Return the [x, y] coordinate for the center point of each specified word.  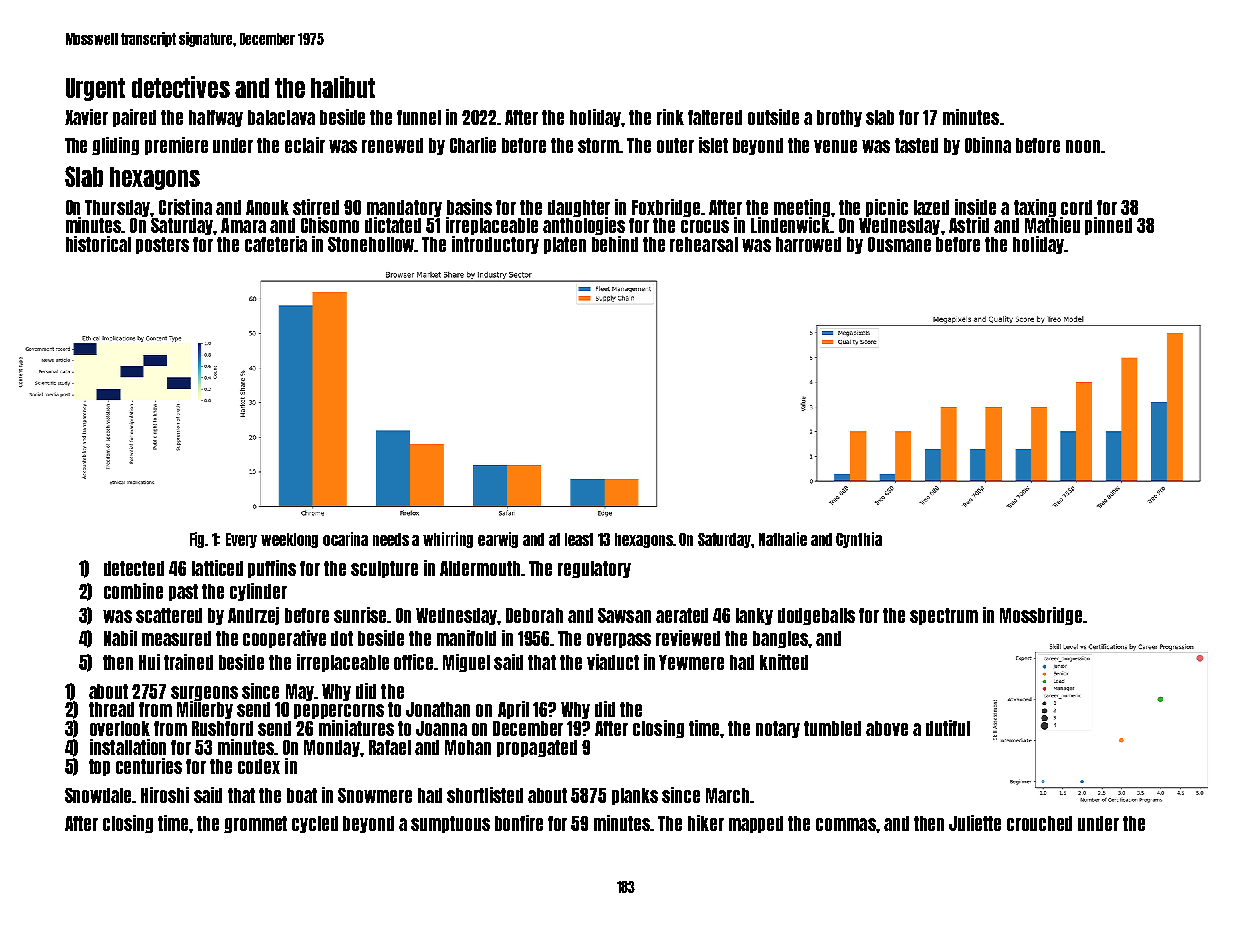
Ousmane [899, 244]
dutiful [948, 728]
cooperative [284, 639]
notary [778, 729]
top [99, 767]
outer [675, 145]
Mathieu [1052, 225]
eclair [305, 145]
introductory [495, 245]
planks [635, 796]
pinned [1108, 226]
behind [615, 244]
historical [98, 244]
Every [241, 540]
